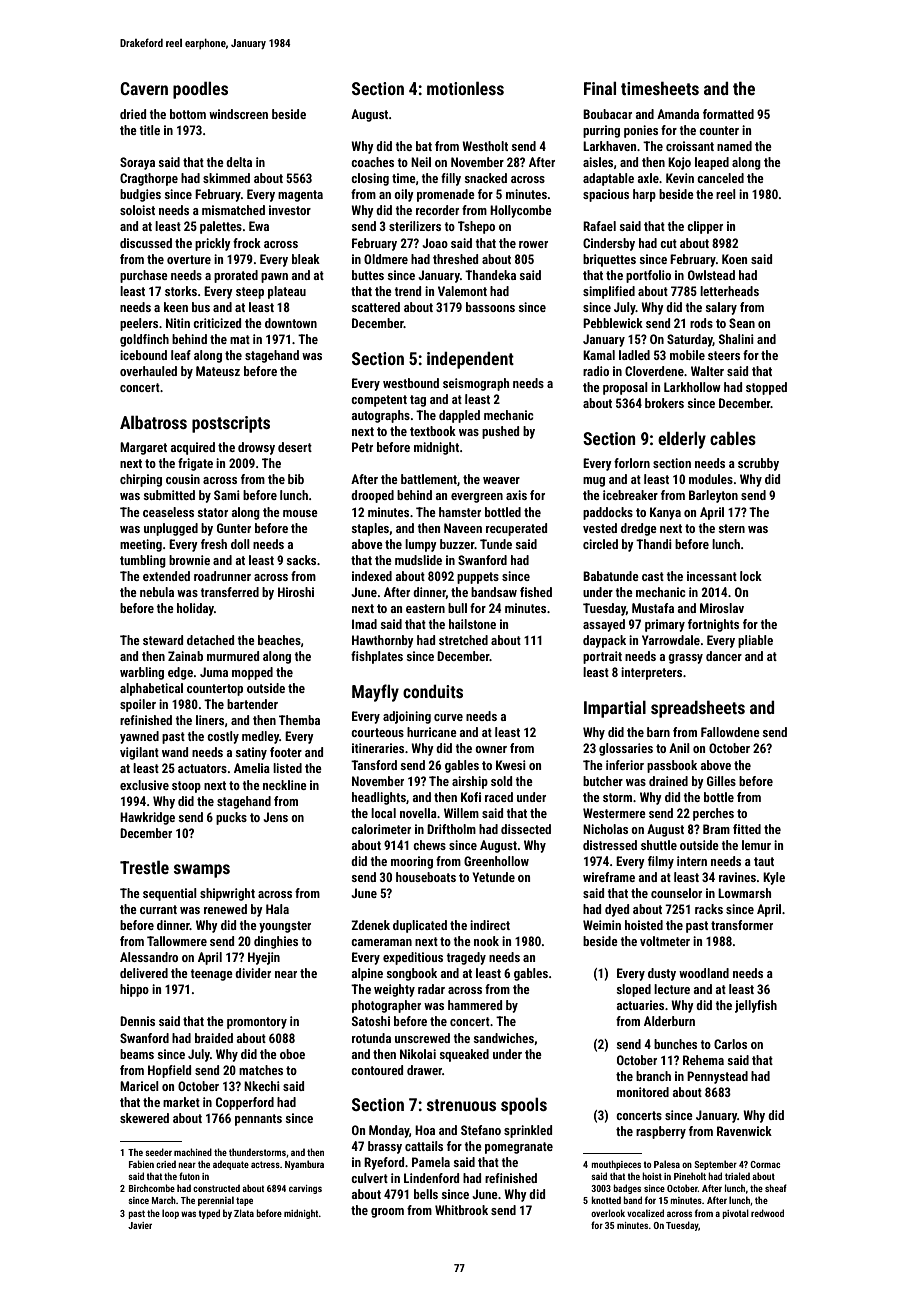 This screenshot has height=1316, width=908. Describe the element at coordinates (461, 1210) in the screenshot. I see `Whitbrook` at that location.
